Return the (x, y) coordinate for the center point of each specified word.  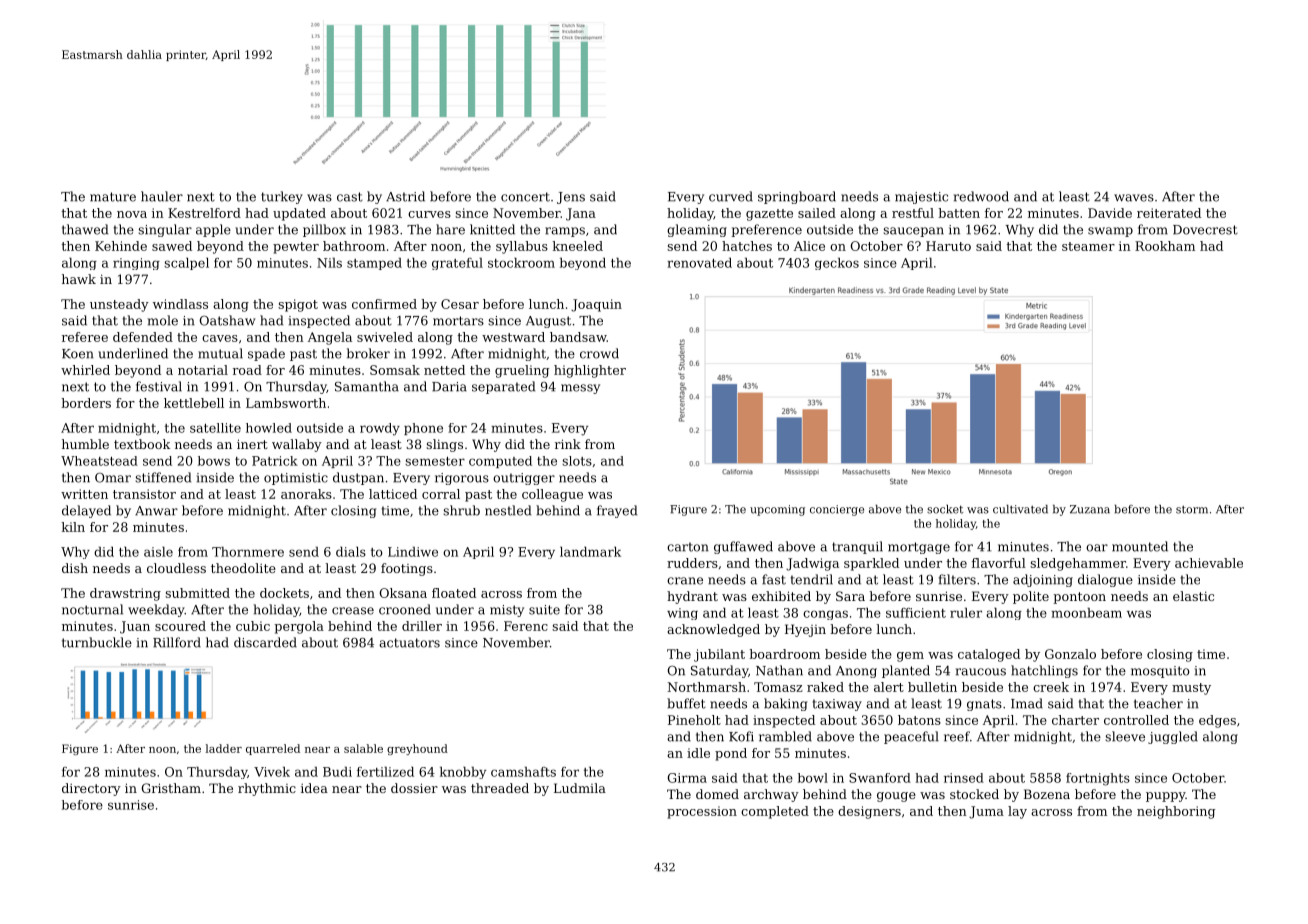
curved (731, 196)
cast (350, 197)
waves (1134, 198)
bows (214, 461)
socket (945, 509)
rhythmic (267, 789)
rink (568, 444)
